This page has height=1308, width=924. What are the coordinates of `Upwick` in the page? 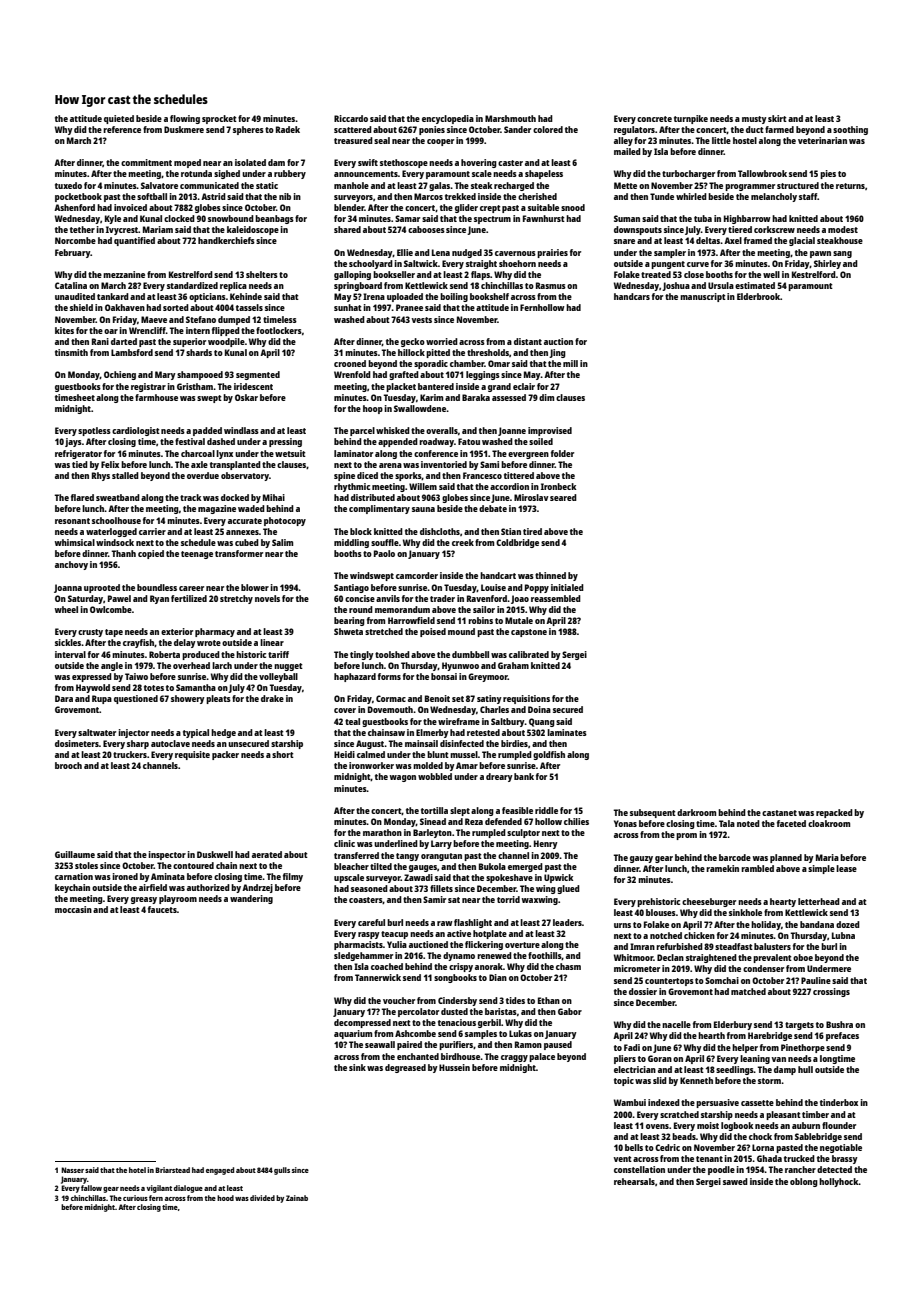 It's located at (558, 878).
